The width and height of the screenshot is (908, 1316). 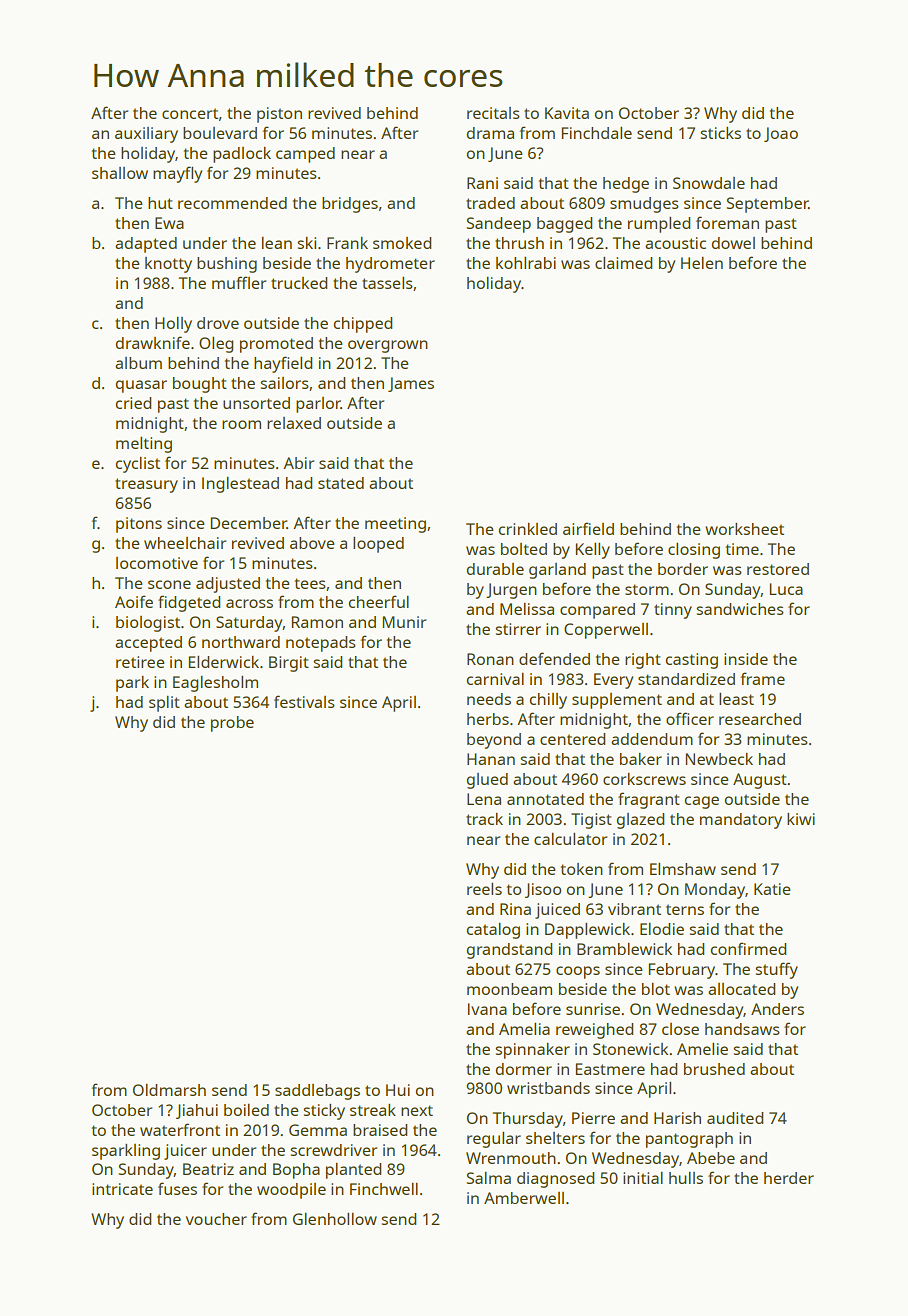 What do you see at coordinates (588, 528) in the screenshot?
I see `airfield` at bounding box center [588, 528].
